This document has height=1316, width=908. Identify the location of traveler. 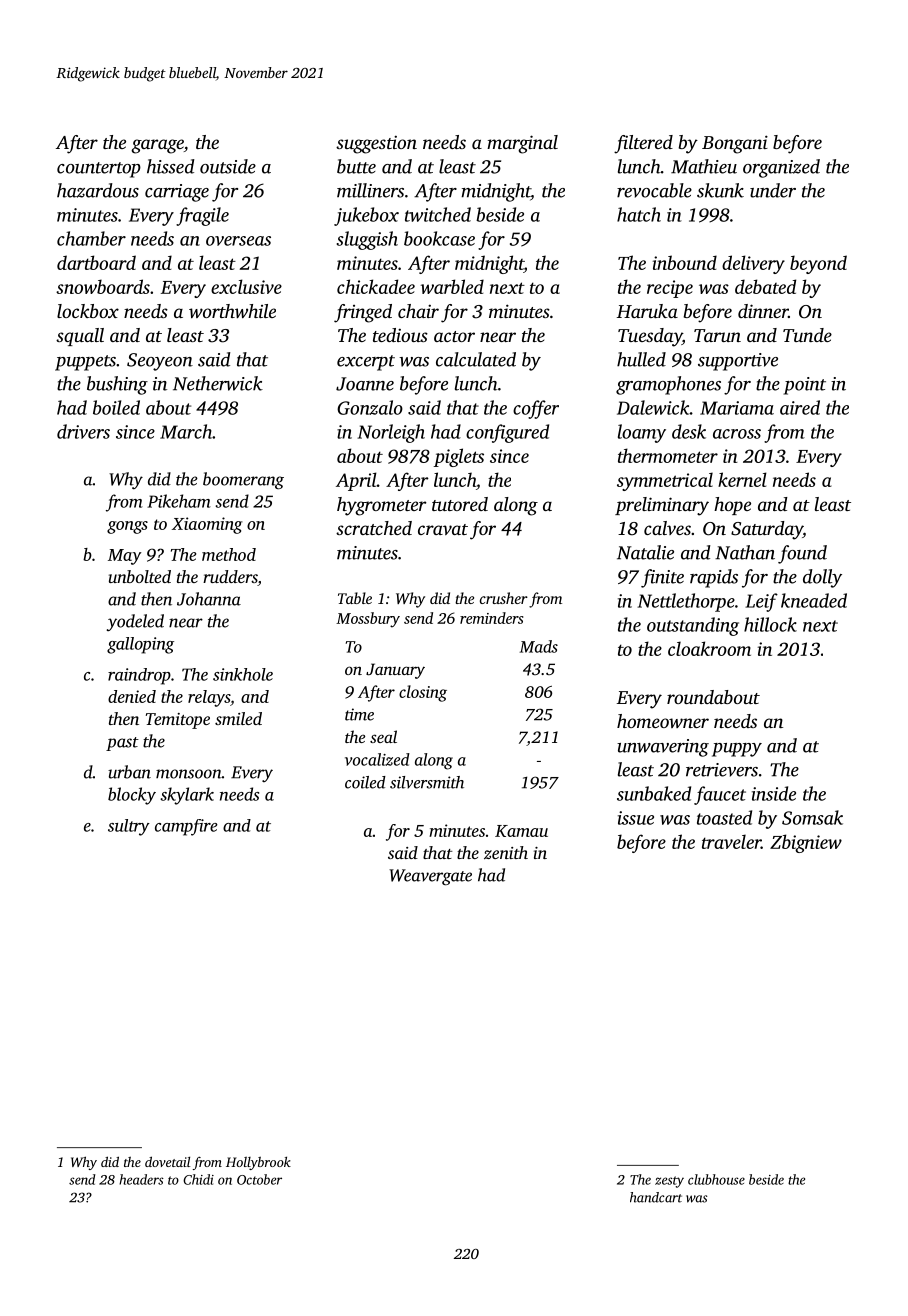
(731, 841).
